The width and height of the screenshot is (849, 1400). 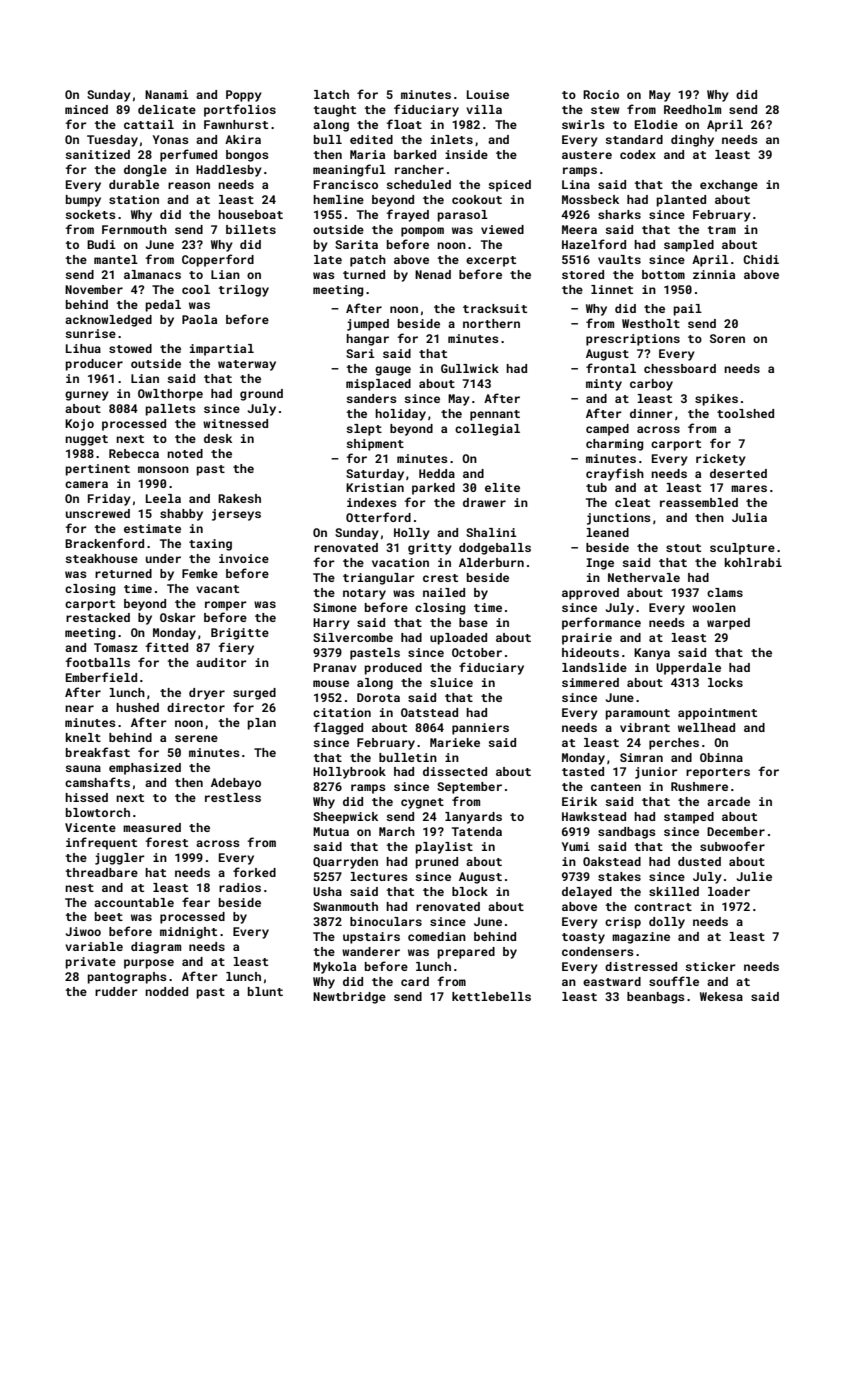 What do you see at coordinates (761, 259) in the screenshot?
I see `Chidi` at bounding box center [761, 259].
